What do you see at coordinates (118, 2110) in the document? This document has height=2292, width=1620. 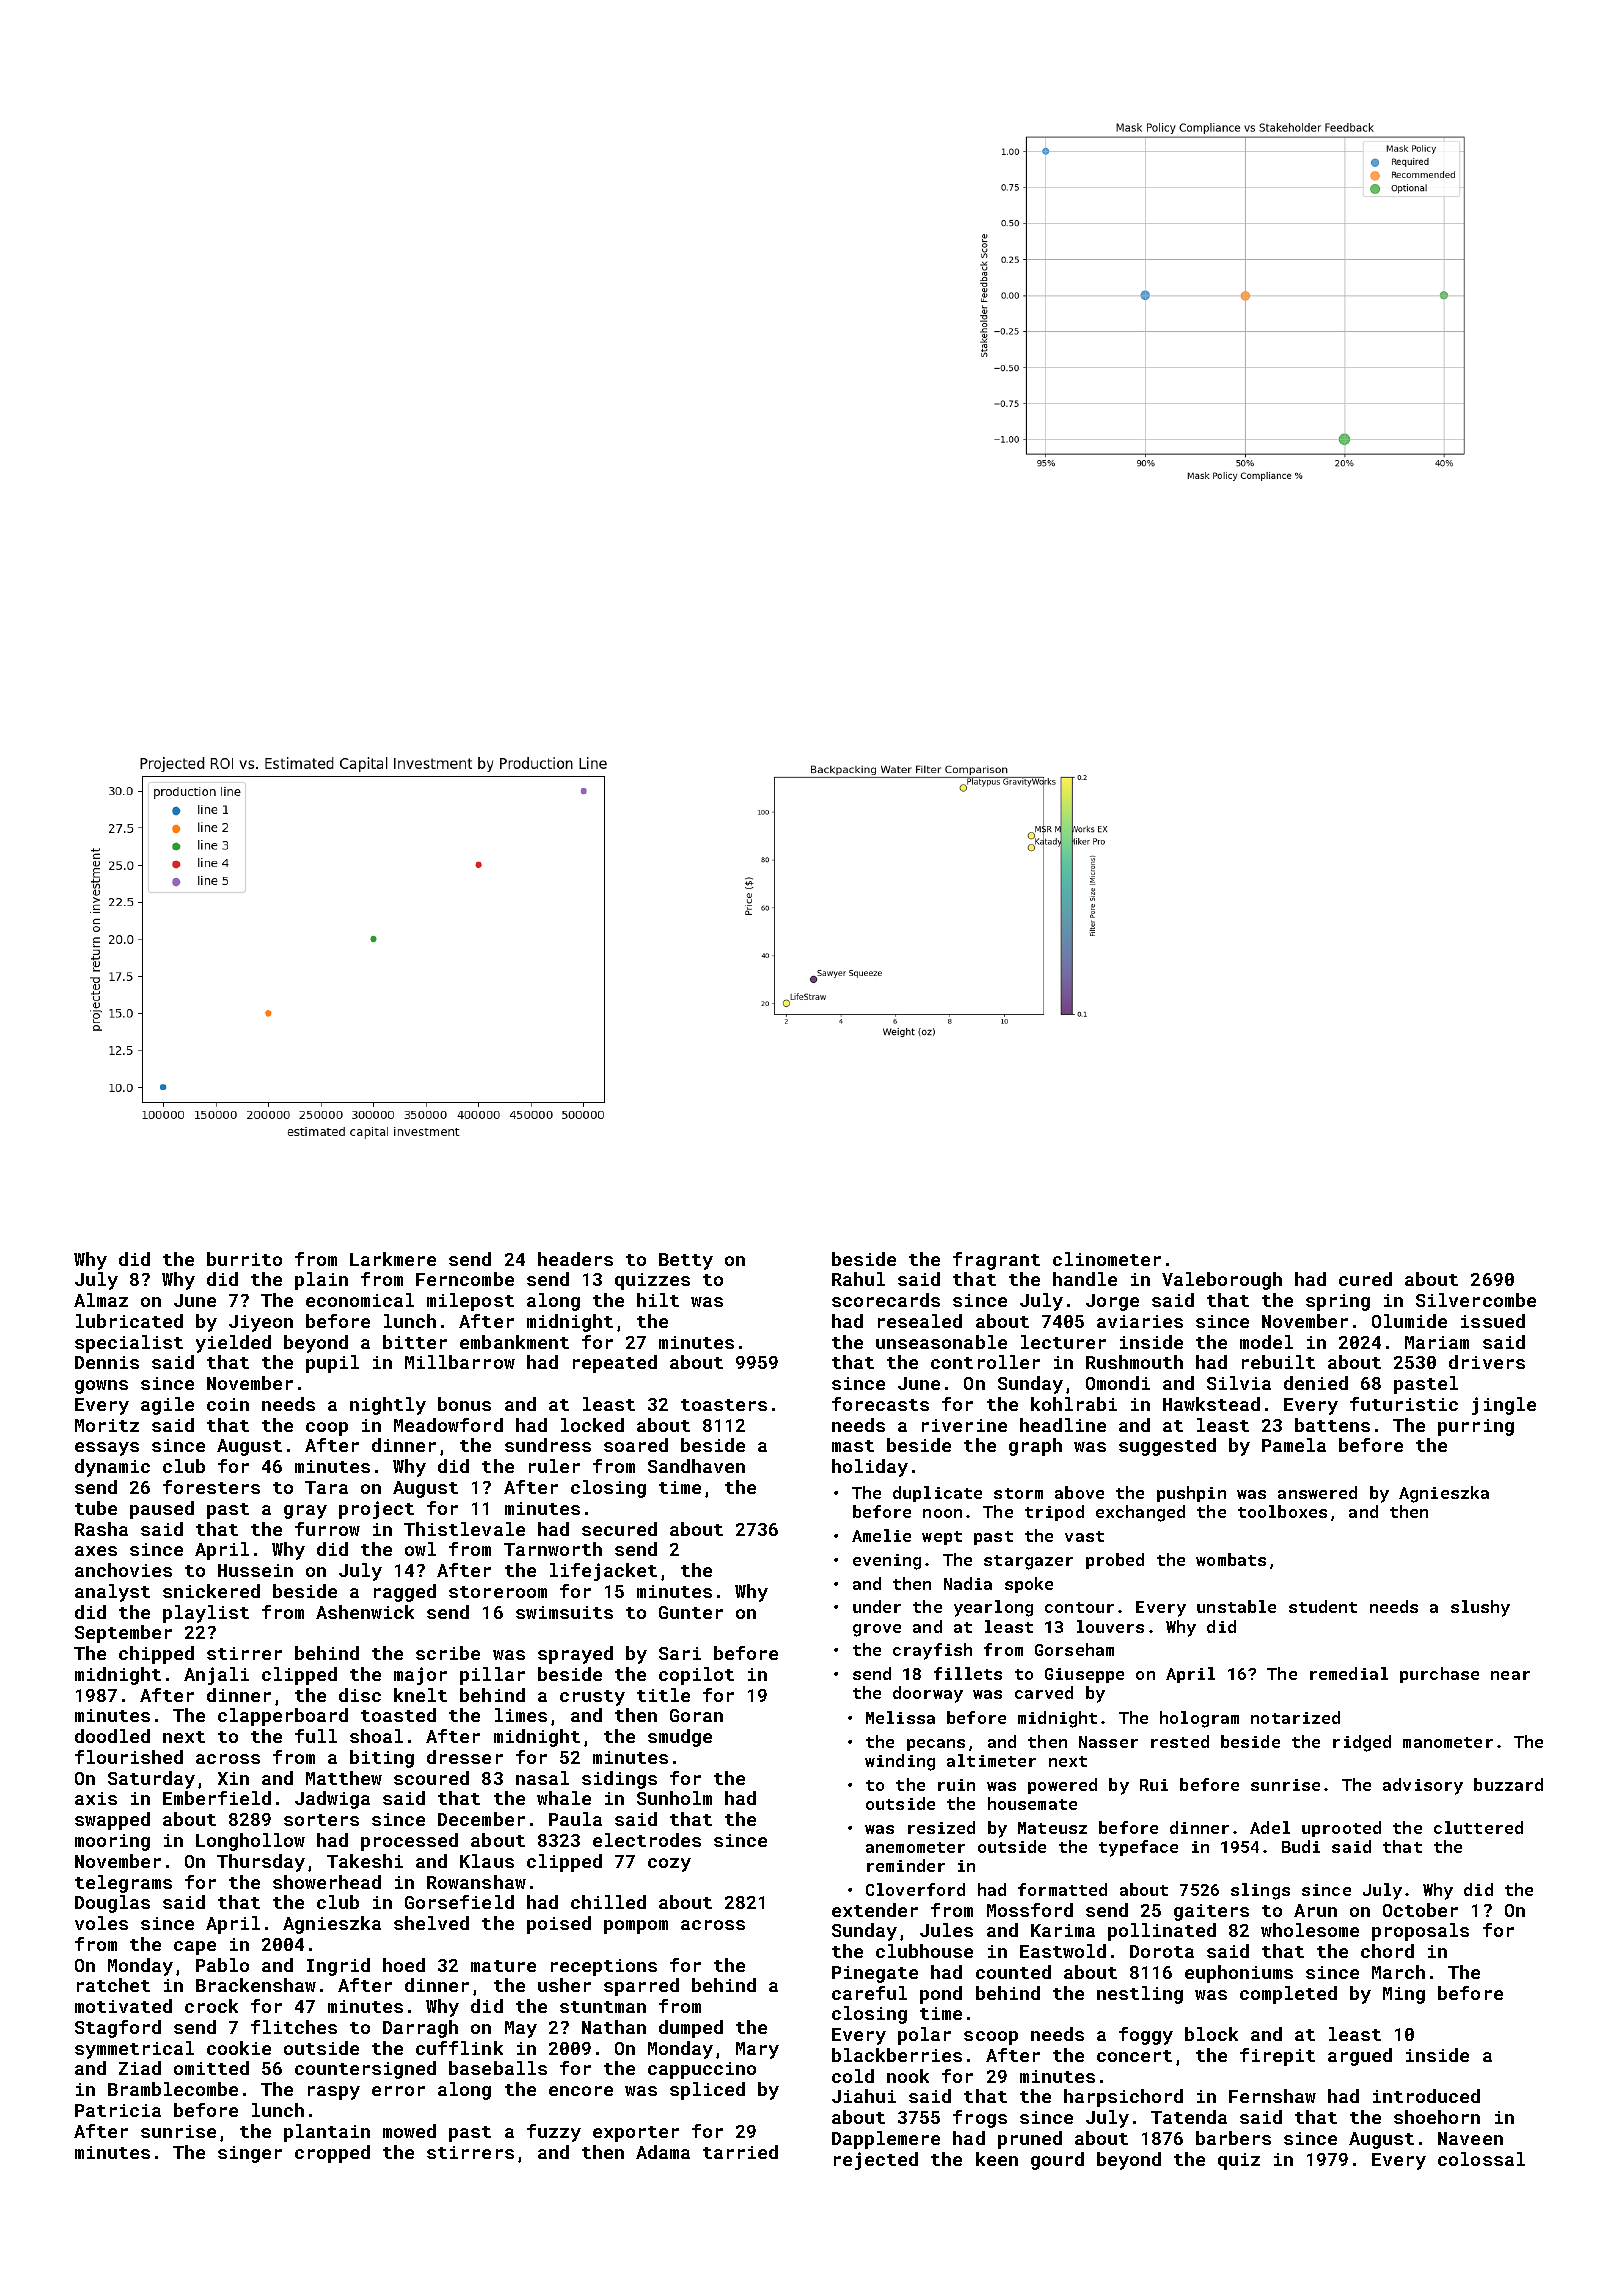 I see `Patricia` at bounding box center [118, 2110].
